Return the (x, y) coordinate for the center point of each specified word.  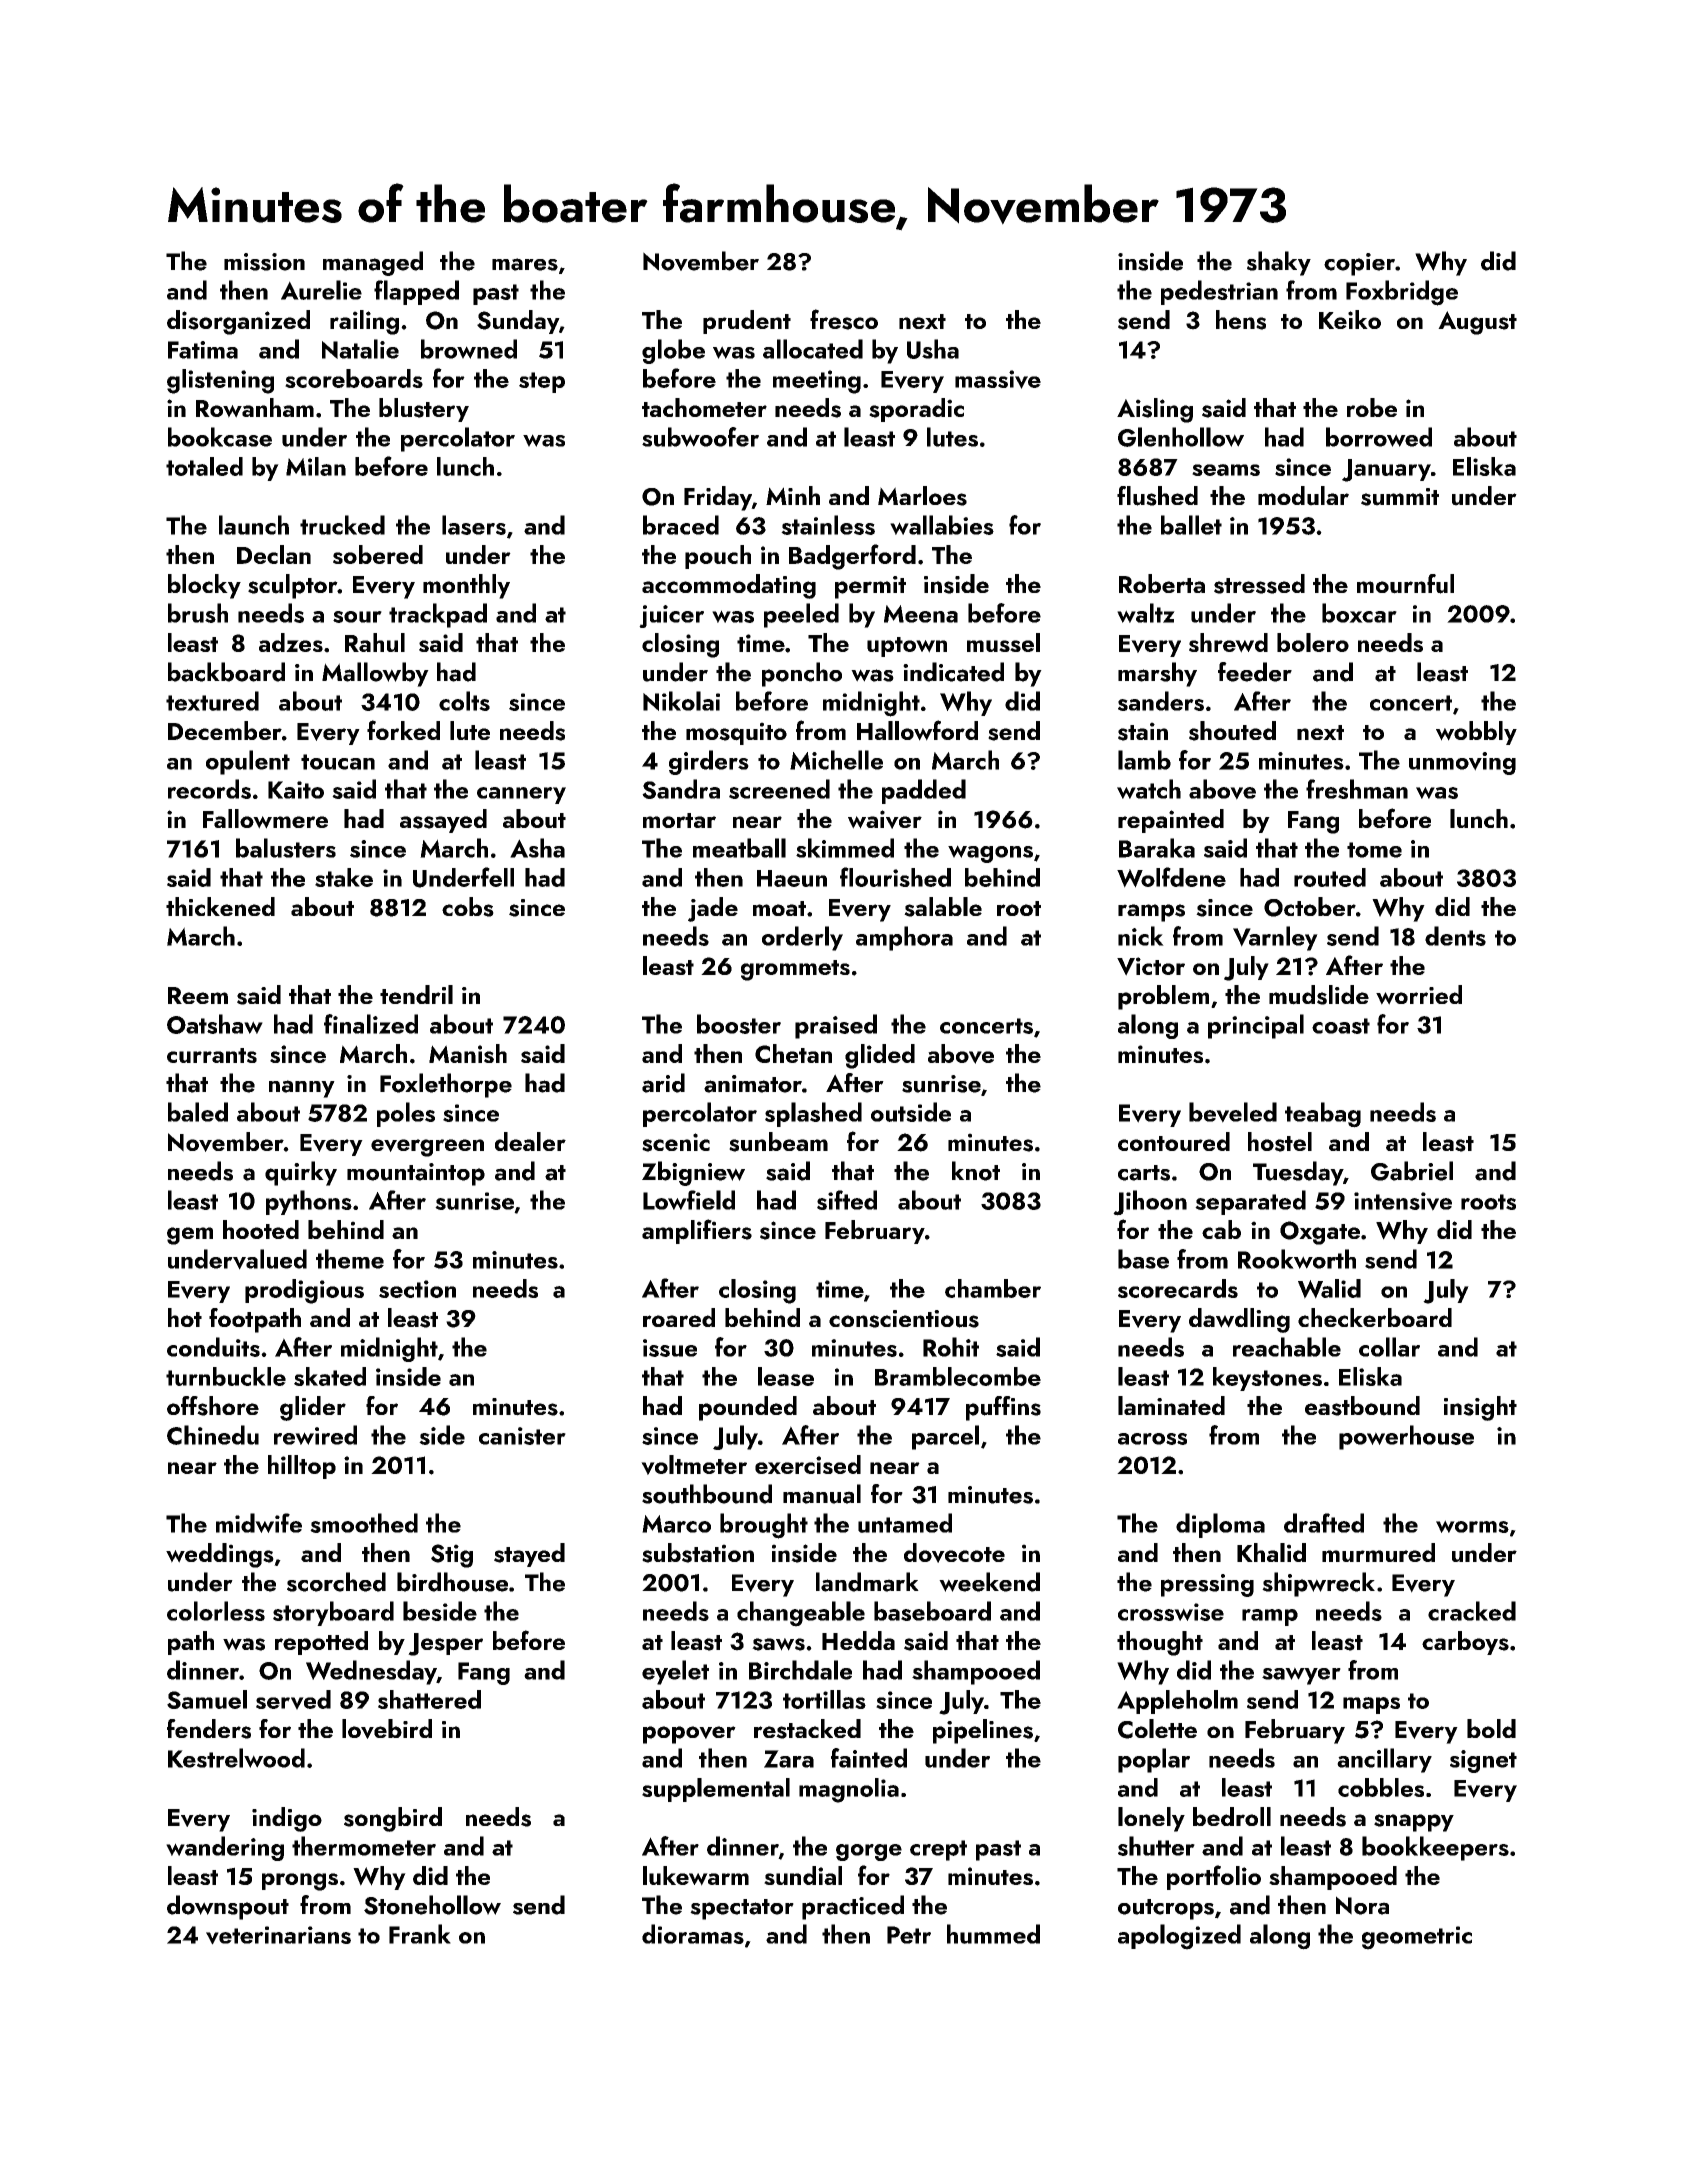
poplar (1154, 1760)
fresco (844, 319)
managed (373, 263)
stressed (1259, 584)
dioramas (693, 1934)
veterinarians (278, 1935)
